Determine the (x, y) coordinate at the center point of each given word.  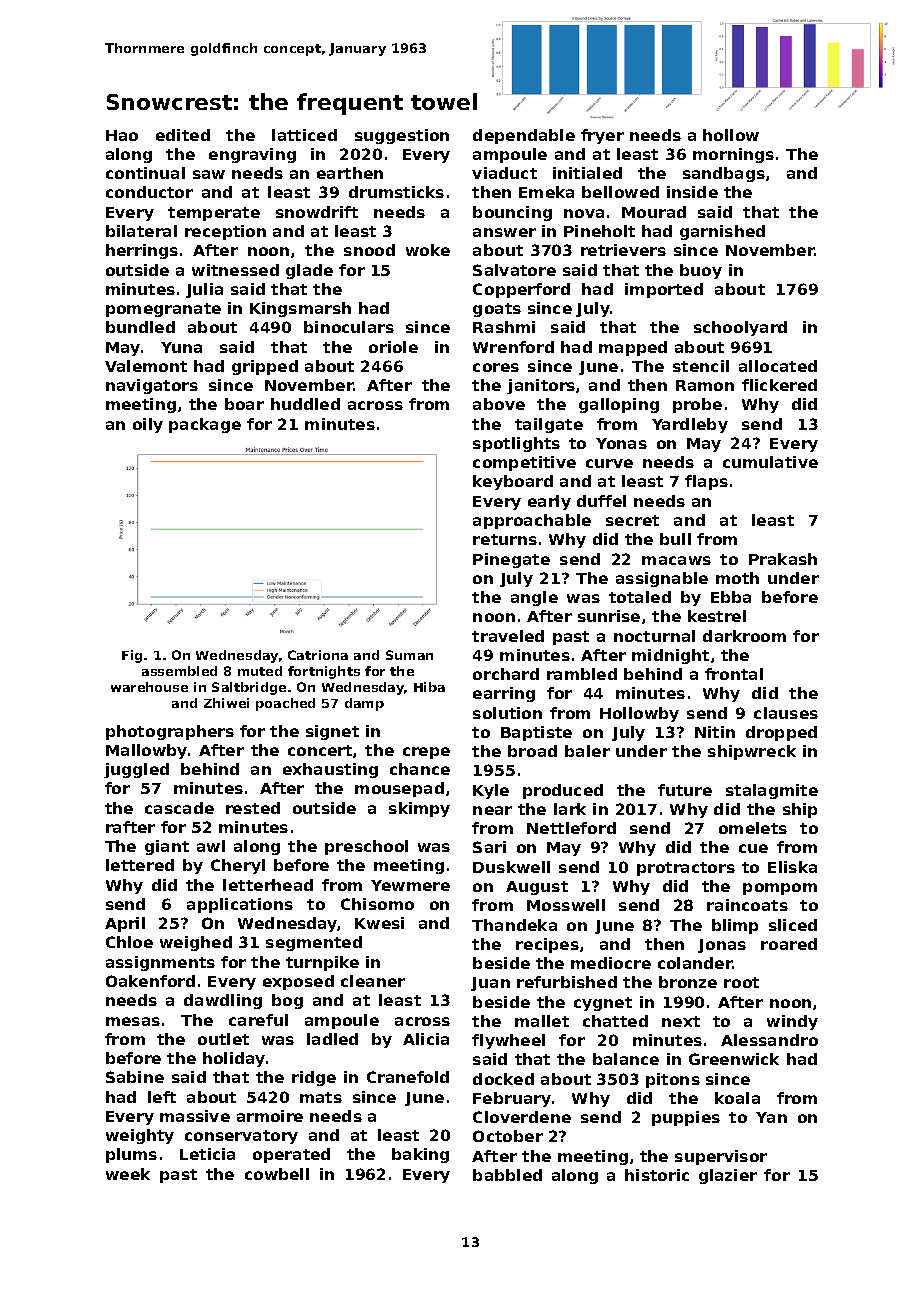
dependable (524, 136)
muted (260, 671)
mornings (733, 155)
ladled (332, 1039)
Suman (409, 655)
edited (183, 135)
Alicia (426, 1039)
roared (789, 944)
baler (587, 751)
